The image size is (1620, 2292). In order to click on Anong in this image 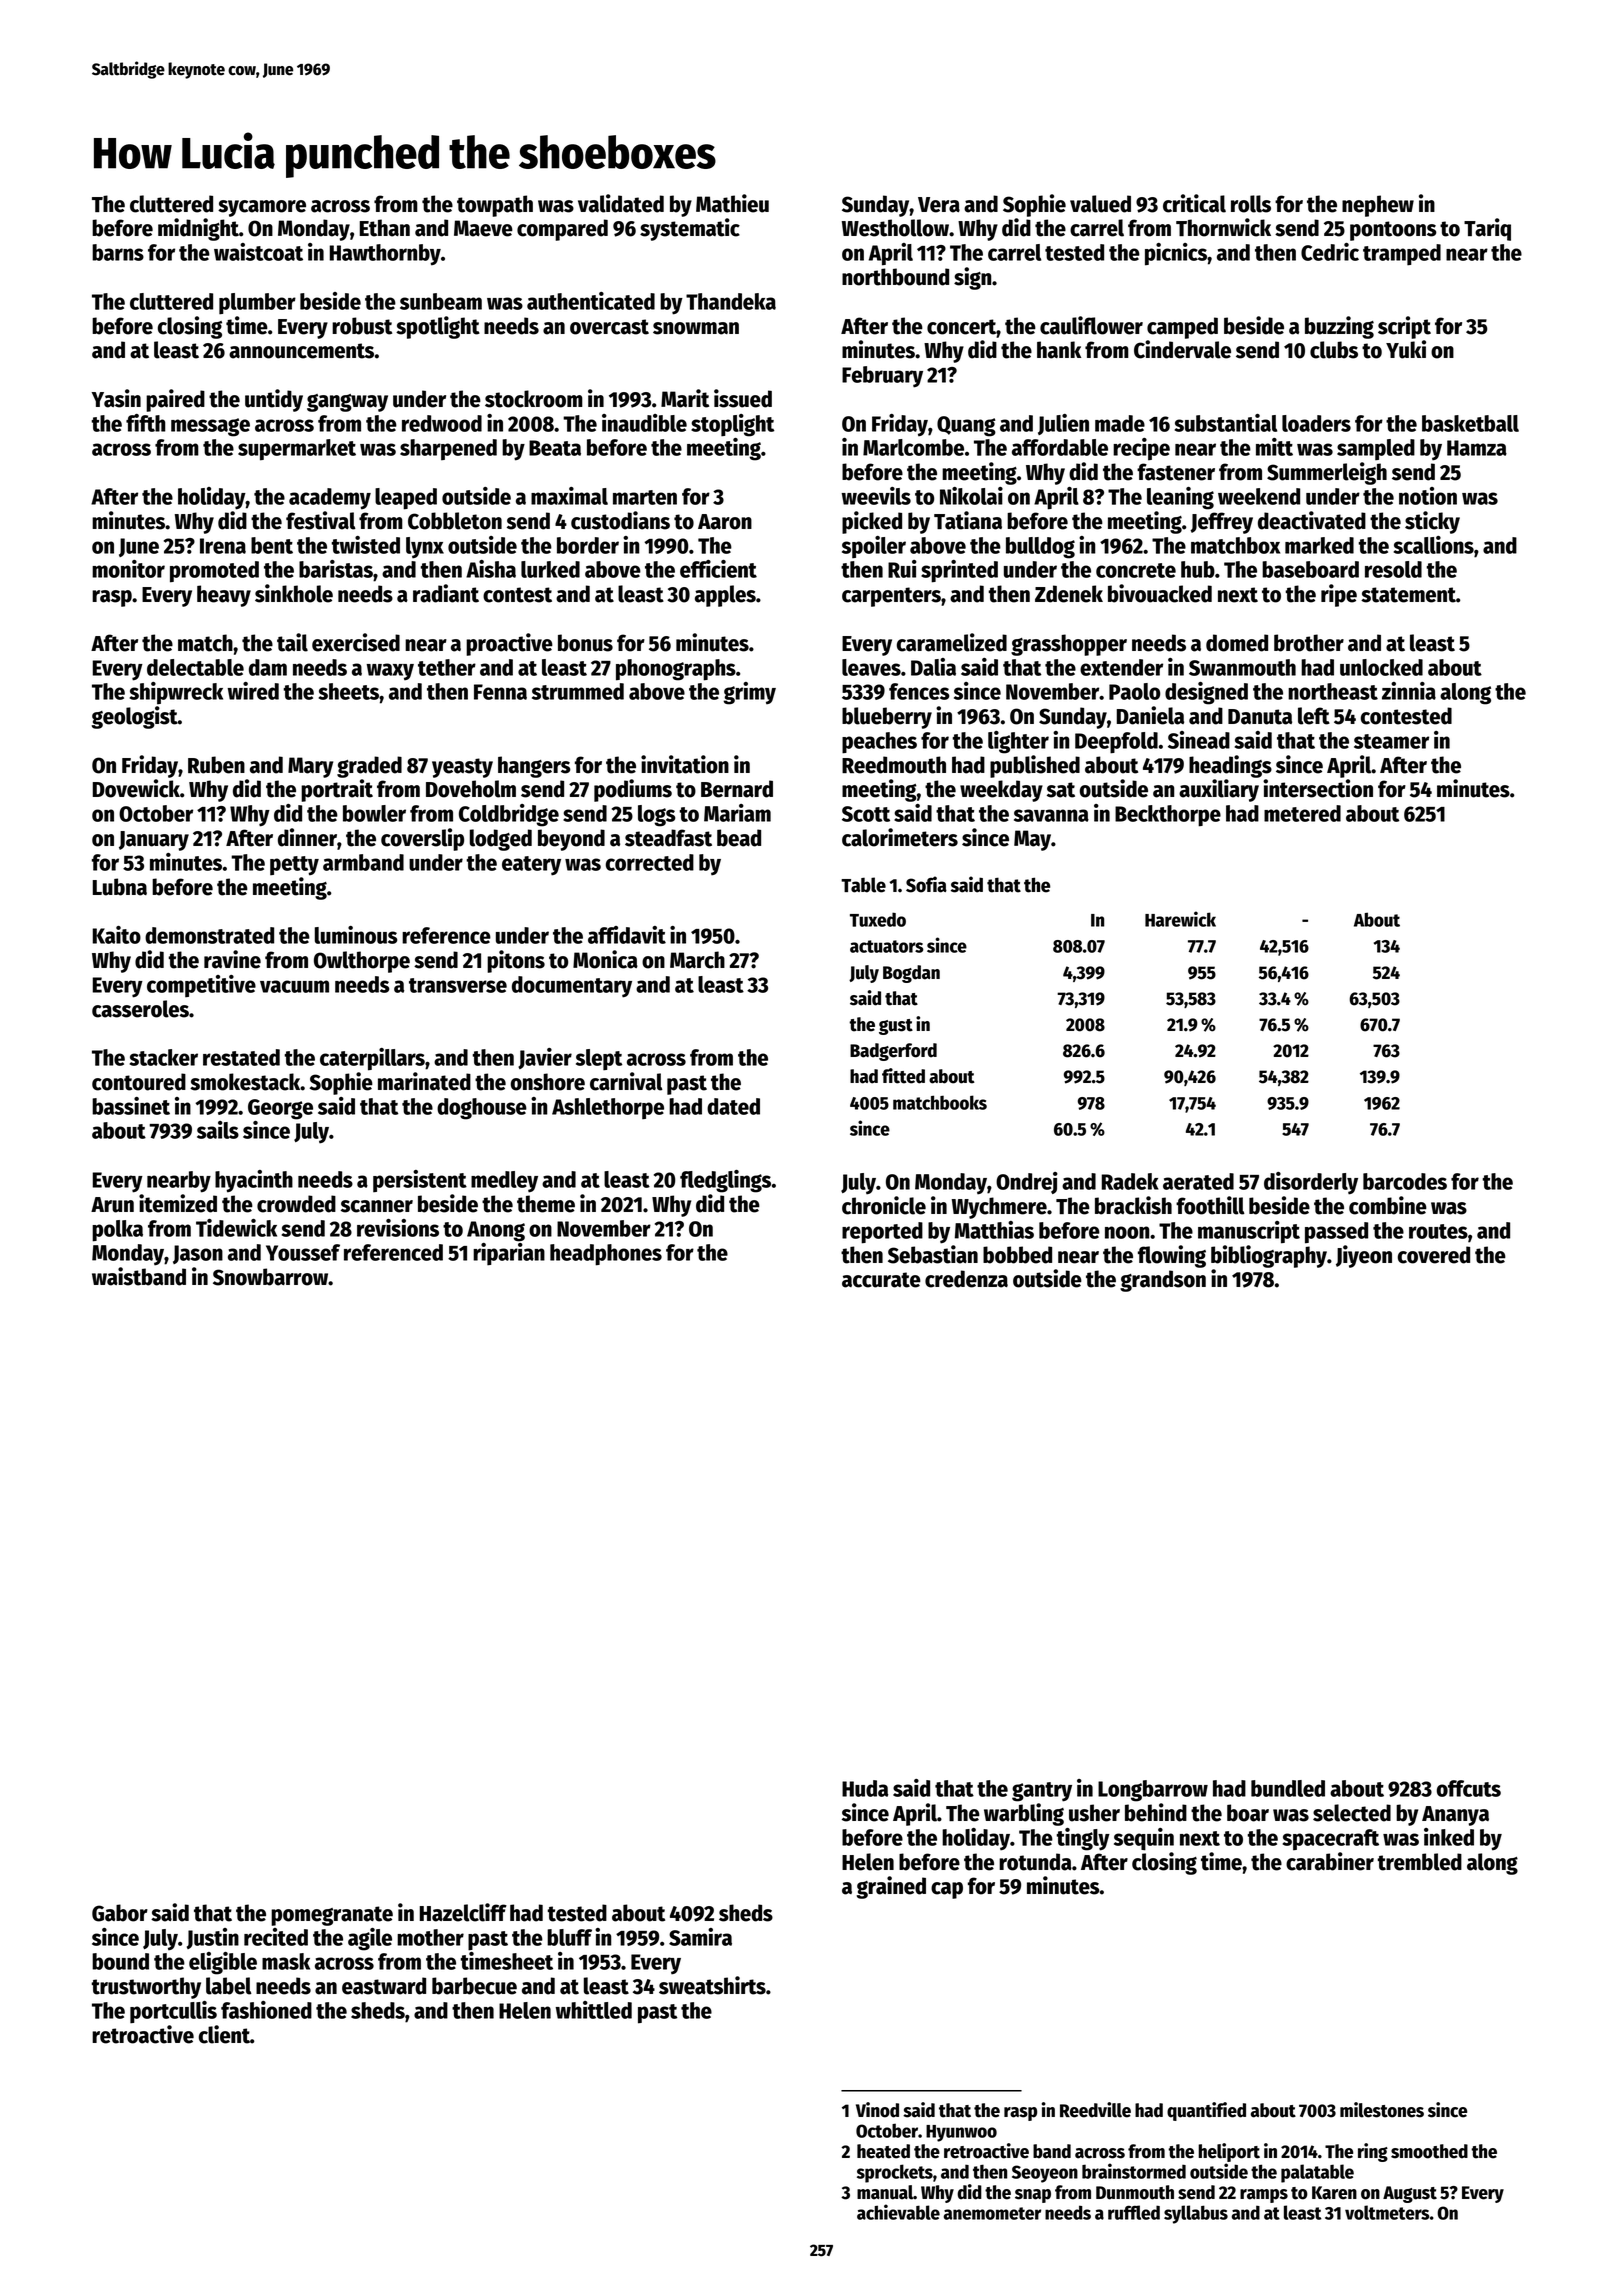, I will do `click(496, 1231)`.
